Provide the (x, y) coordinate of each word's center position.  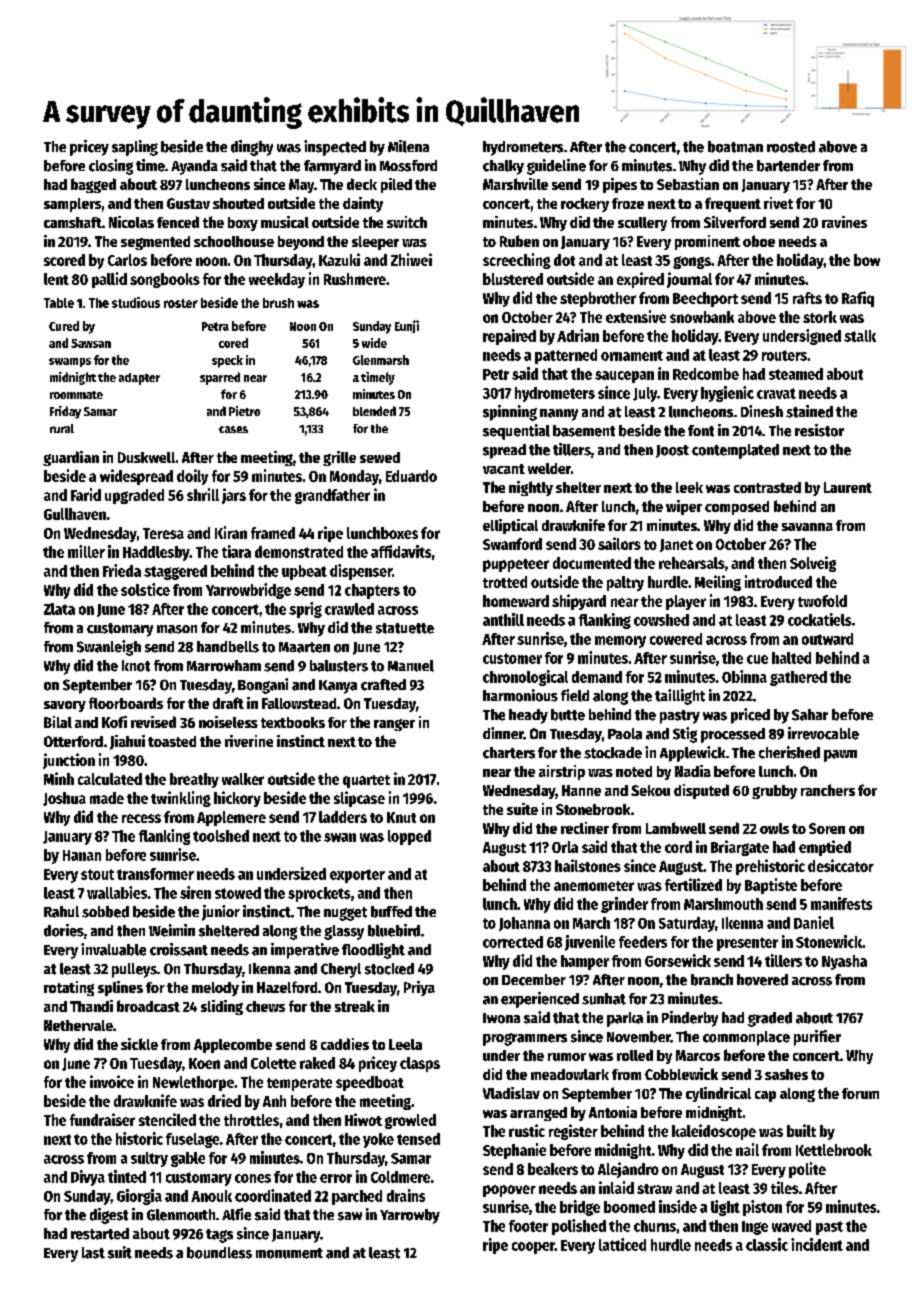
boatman (735, 147)
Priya (419, 988)
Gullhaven (75, 514)
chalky (503, 167)
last (93, 1253)
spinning (510, 413)
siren (195, 892)
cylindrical (718, 1094)
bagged (93, 185)
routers (784, 355)
